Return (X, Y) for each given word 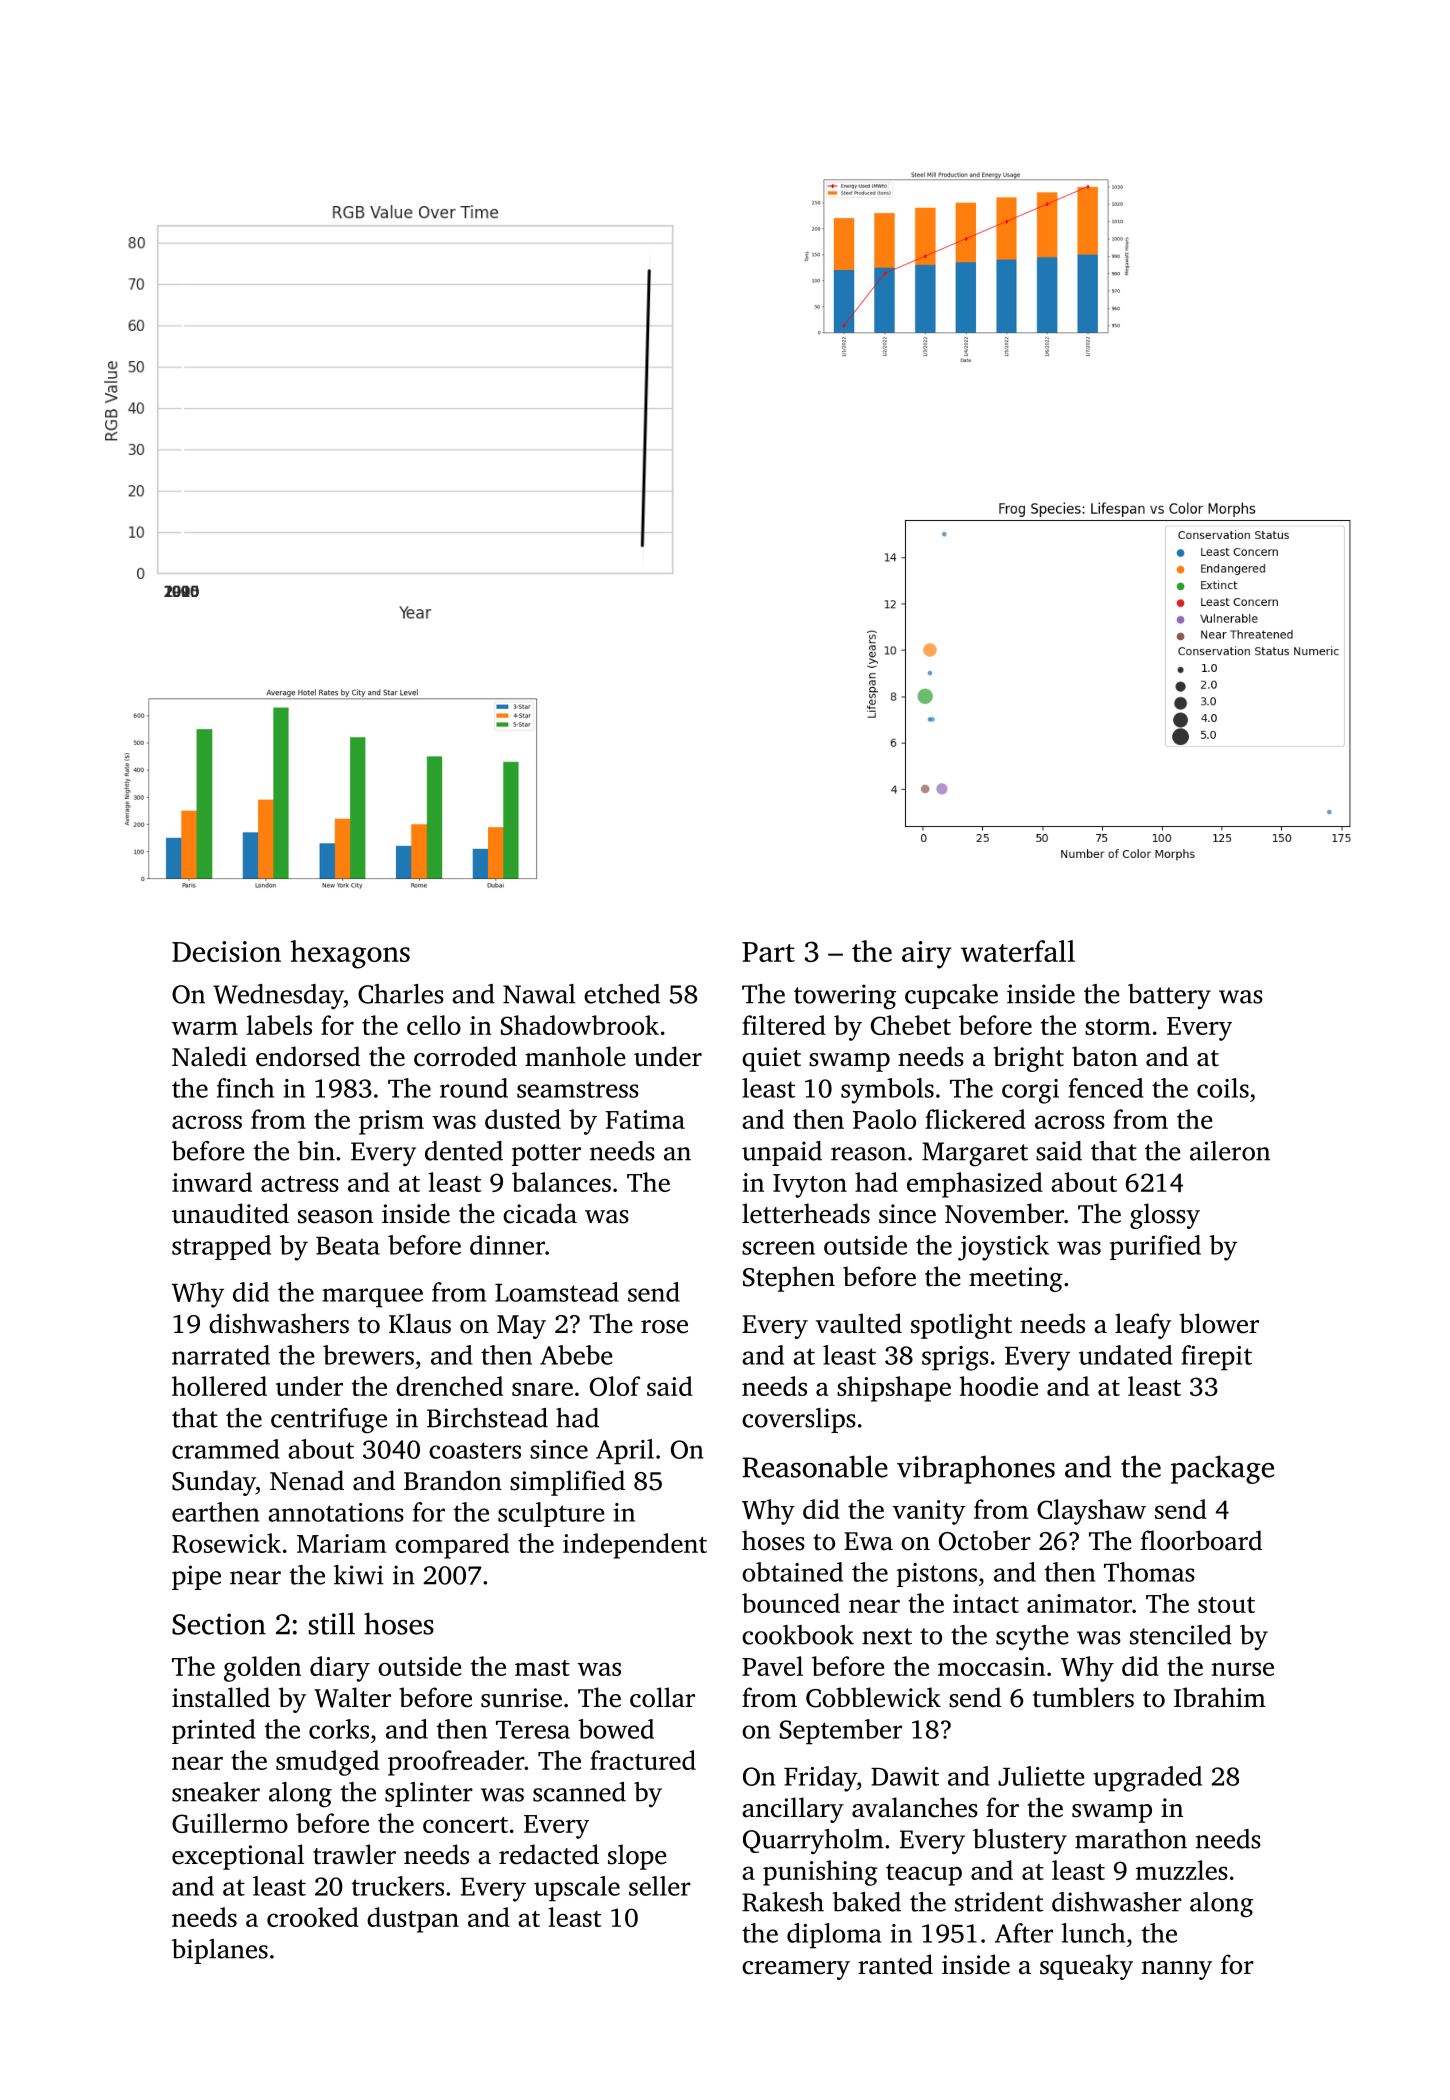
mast (542, 1668)
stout (1226, 1605)
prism (391, 1122)
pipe (196, 1577)
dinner (507, 1245)
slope (637, 1857)
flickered (975, 1119)
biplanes (220, 1951)
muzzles (1182, 1870)
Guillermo (230, 1823)
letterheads (806, 1213)
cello (434, 1025)
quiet (771, 1059)
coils (1223, 1088)
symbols (887, 1091)
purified (1155, 1247)
